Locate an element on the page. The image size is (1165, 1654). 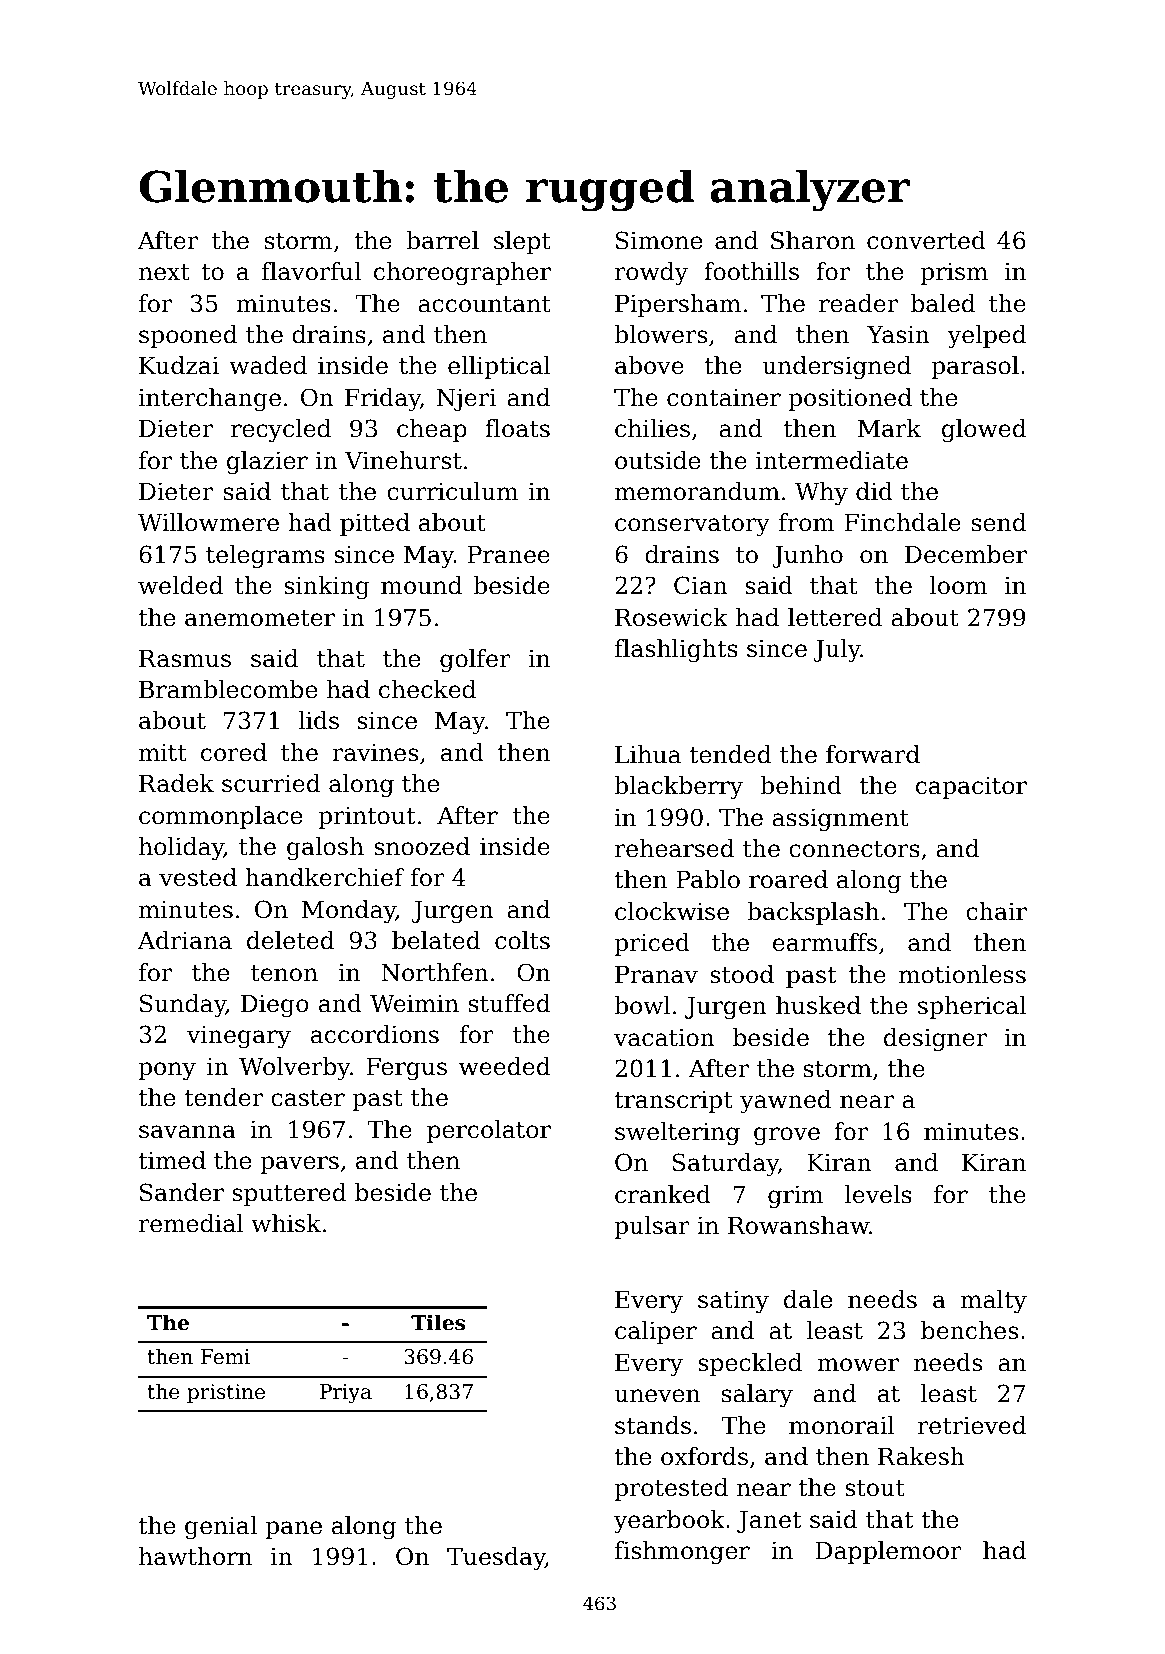
pristine is located at coordinates (226, 1393).
